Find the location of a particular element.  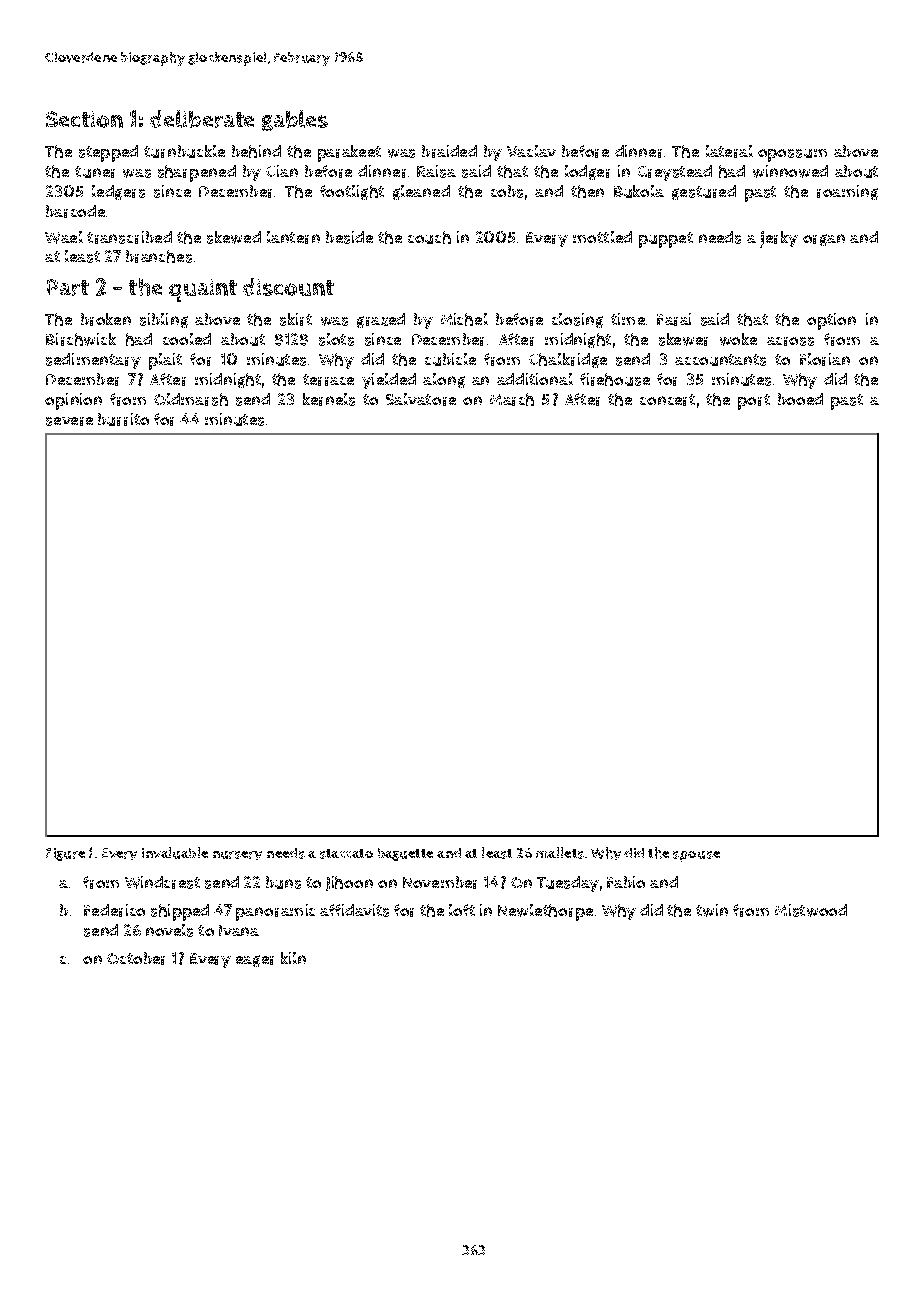

lateral is located at coordinates (729, 151).
